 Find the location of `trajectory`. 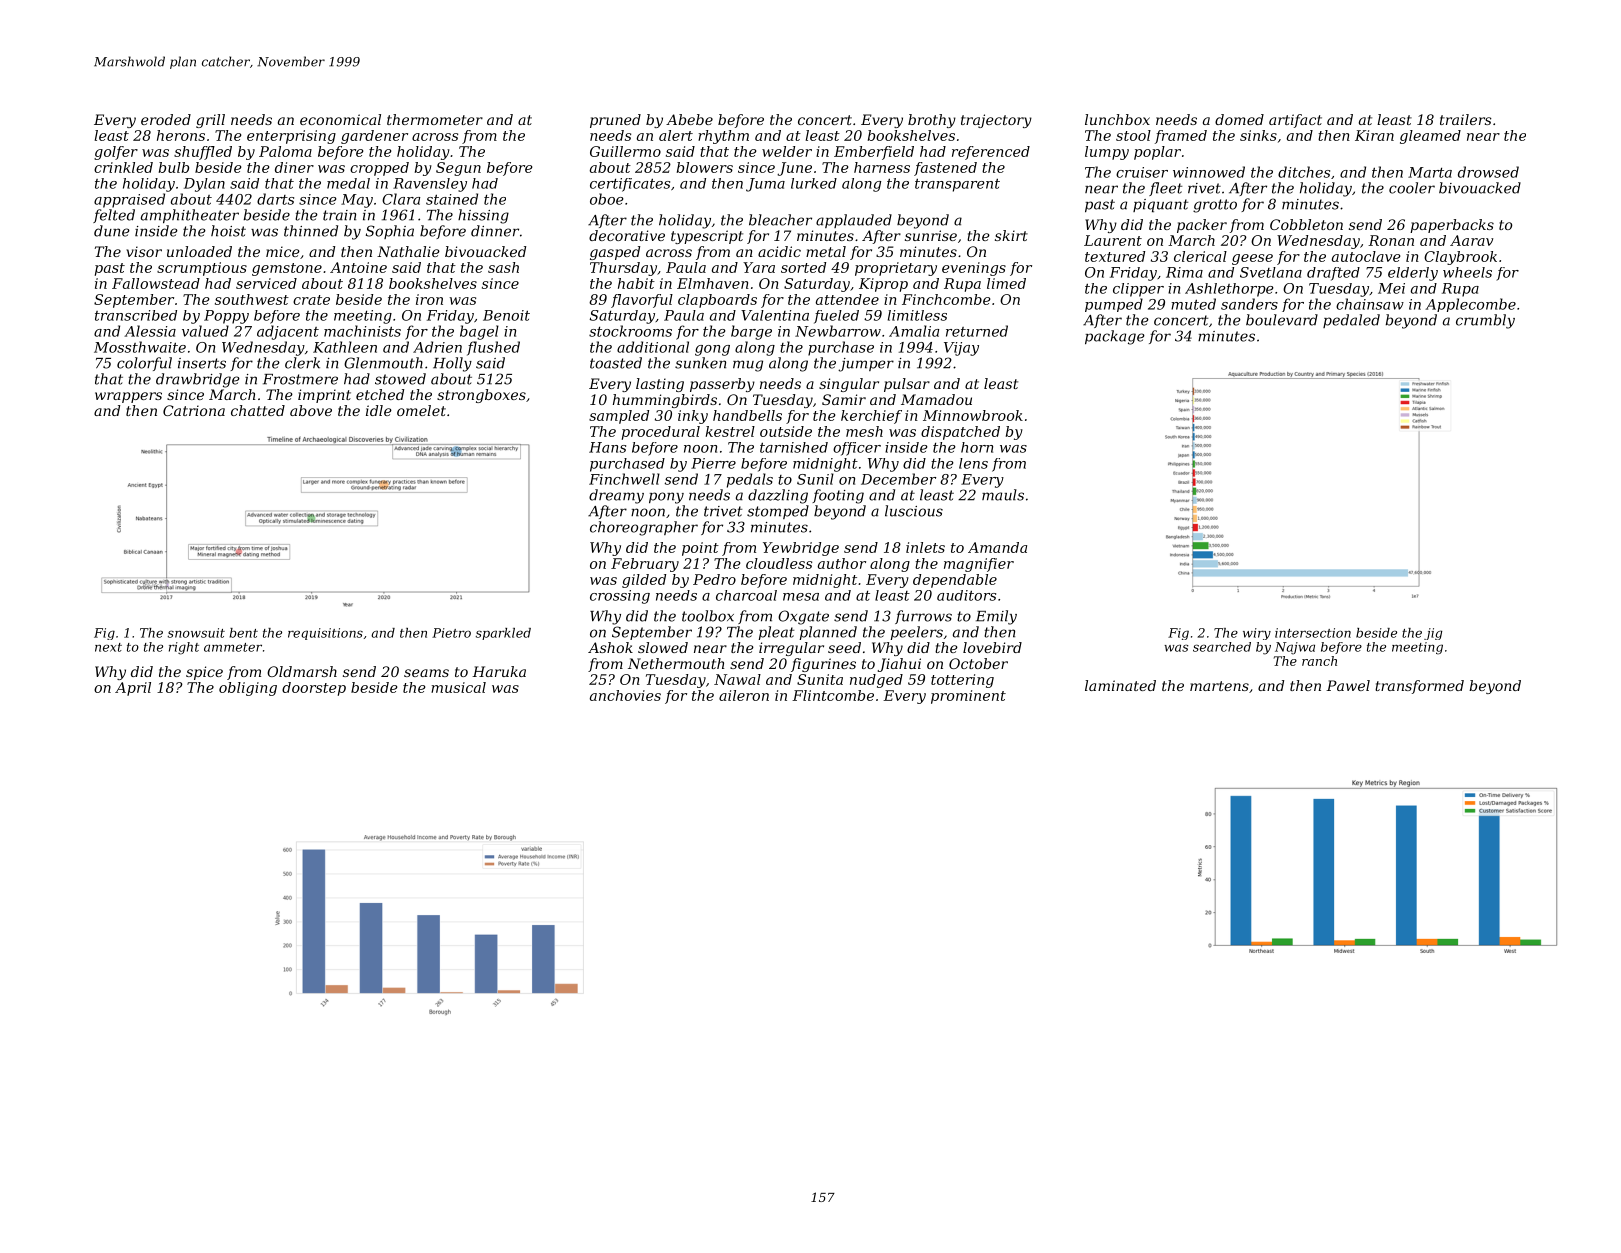

trajectory is located at coordinates (996, 121).
